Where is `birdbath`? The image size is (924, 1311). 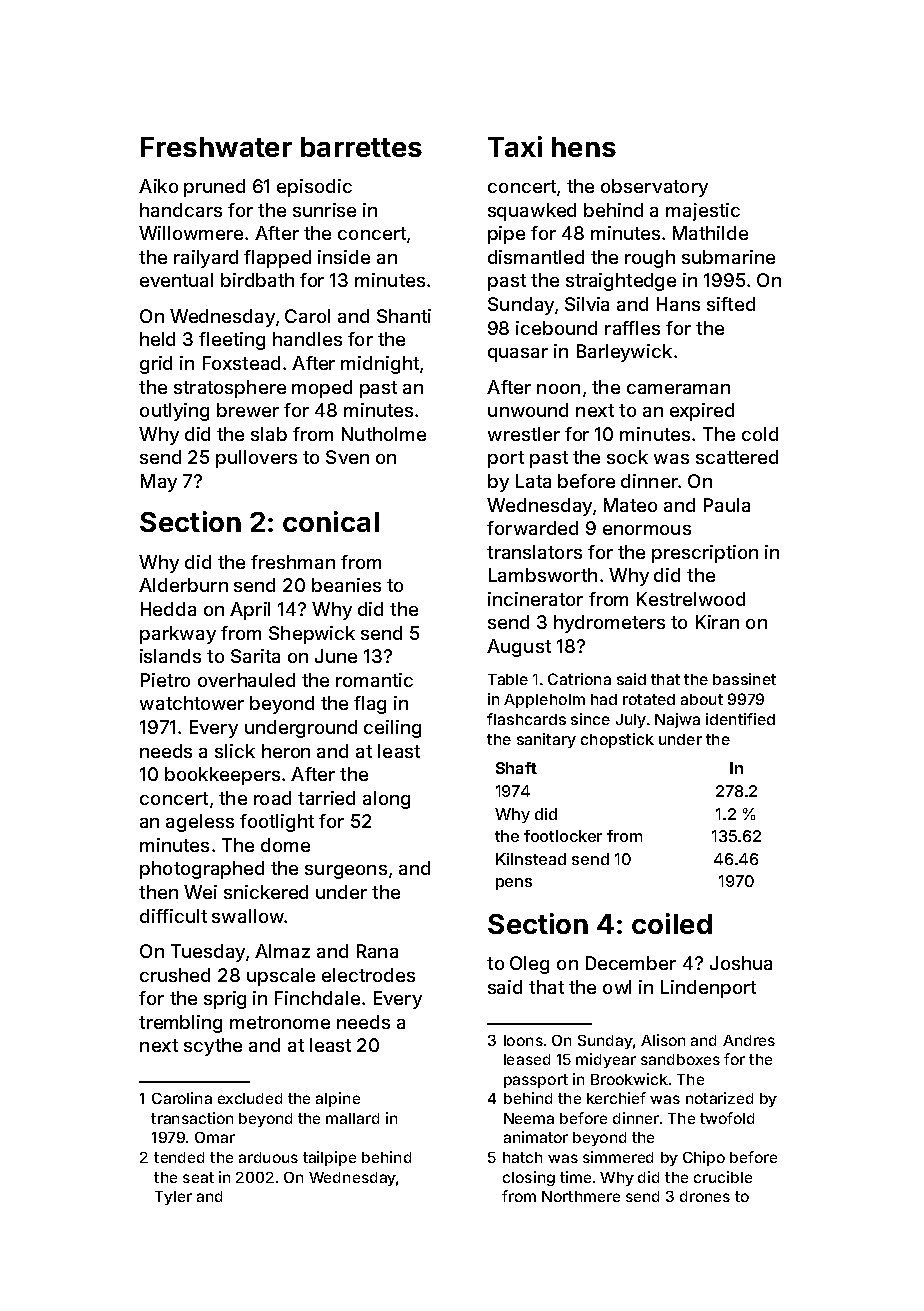 birdbath is located at coordinates (257, 280).
